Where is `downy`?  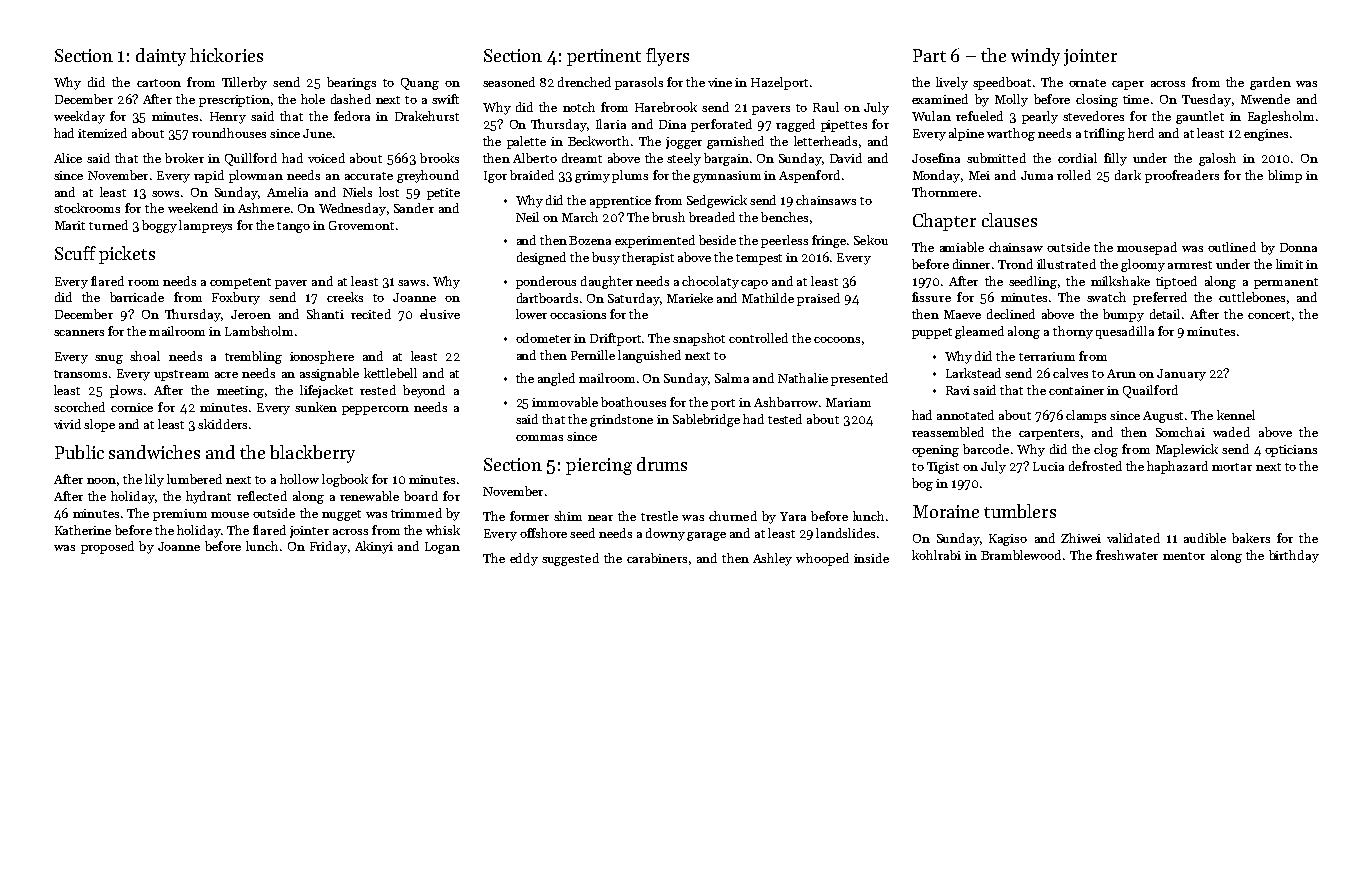
downy is located at coordinates (665, 534).
